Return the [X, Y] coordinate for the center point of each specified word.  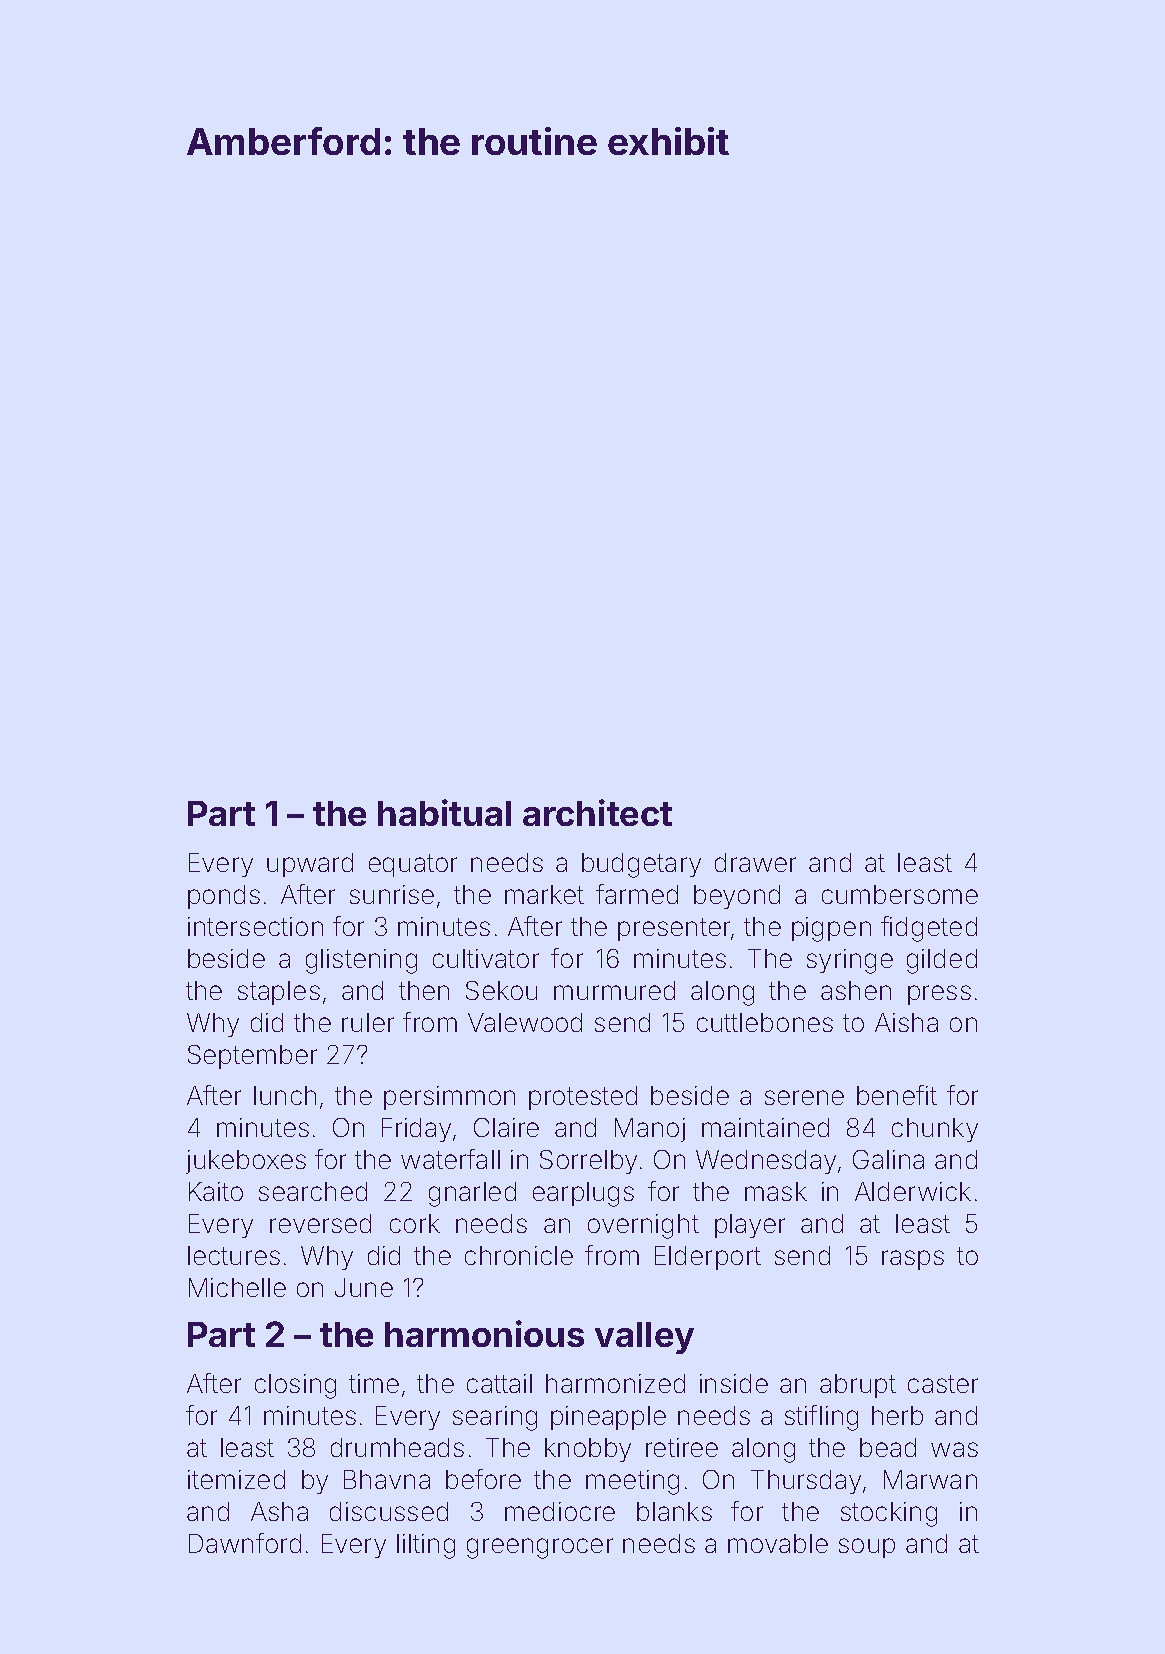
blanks [674, 1511]
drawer [755, 862]
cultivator [486, 958]
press [939, 995]
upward [310, 865]
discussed [389, 1511]
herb [897, 1415]
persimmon [449, 1098]
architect [597, 812]
